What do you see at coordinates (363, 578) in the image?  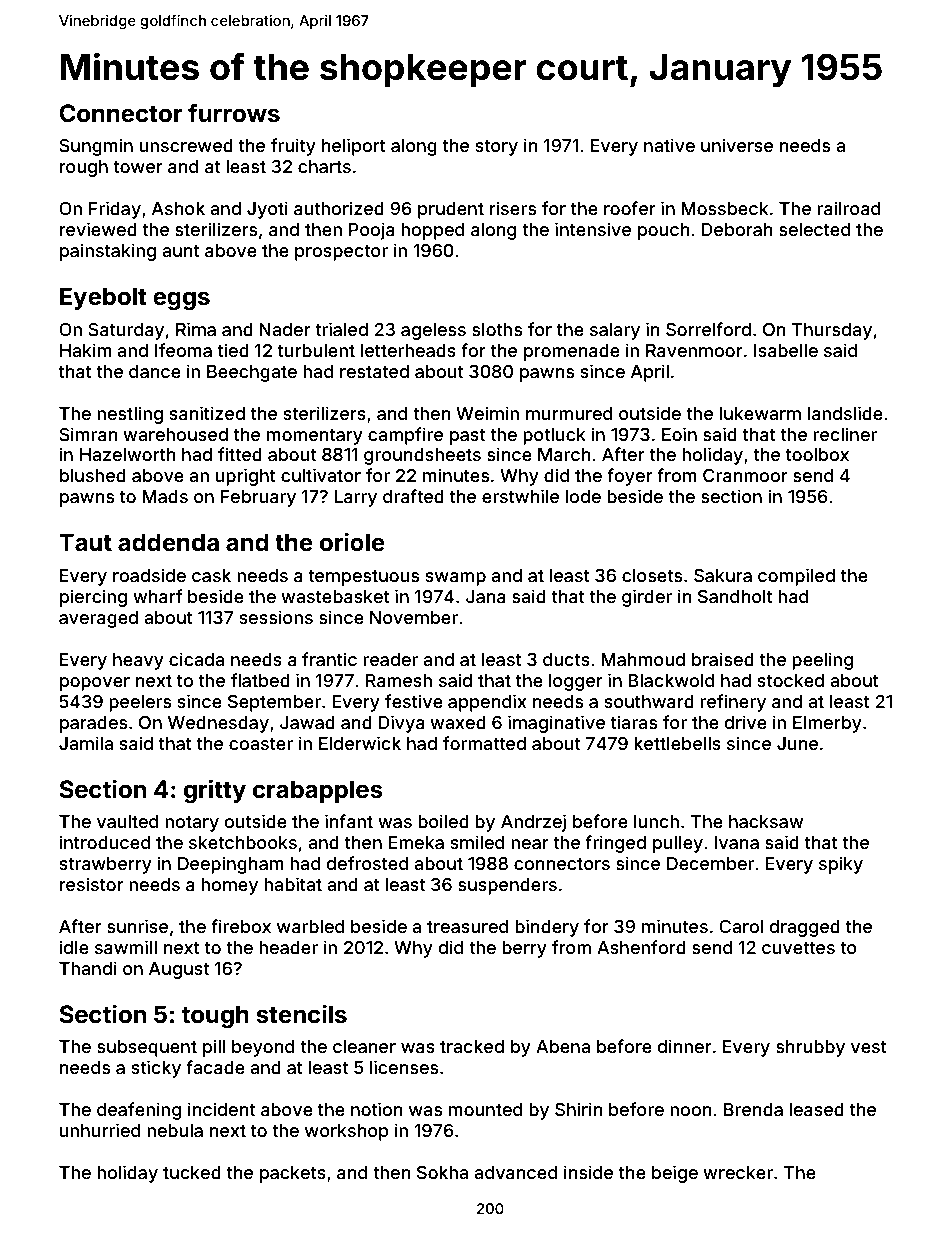 I see `tempestuous` at bounding box center [363, 578].
